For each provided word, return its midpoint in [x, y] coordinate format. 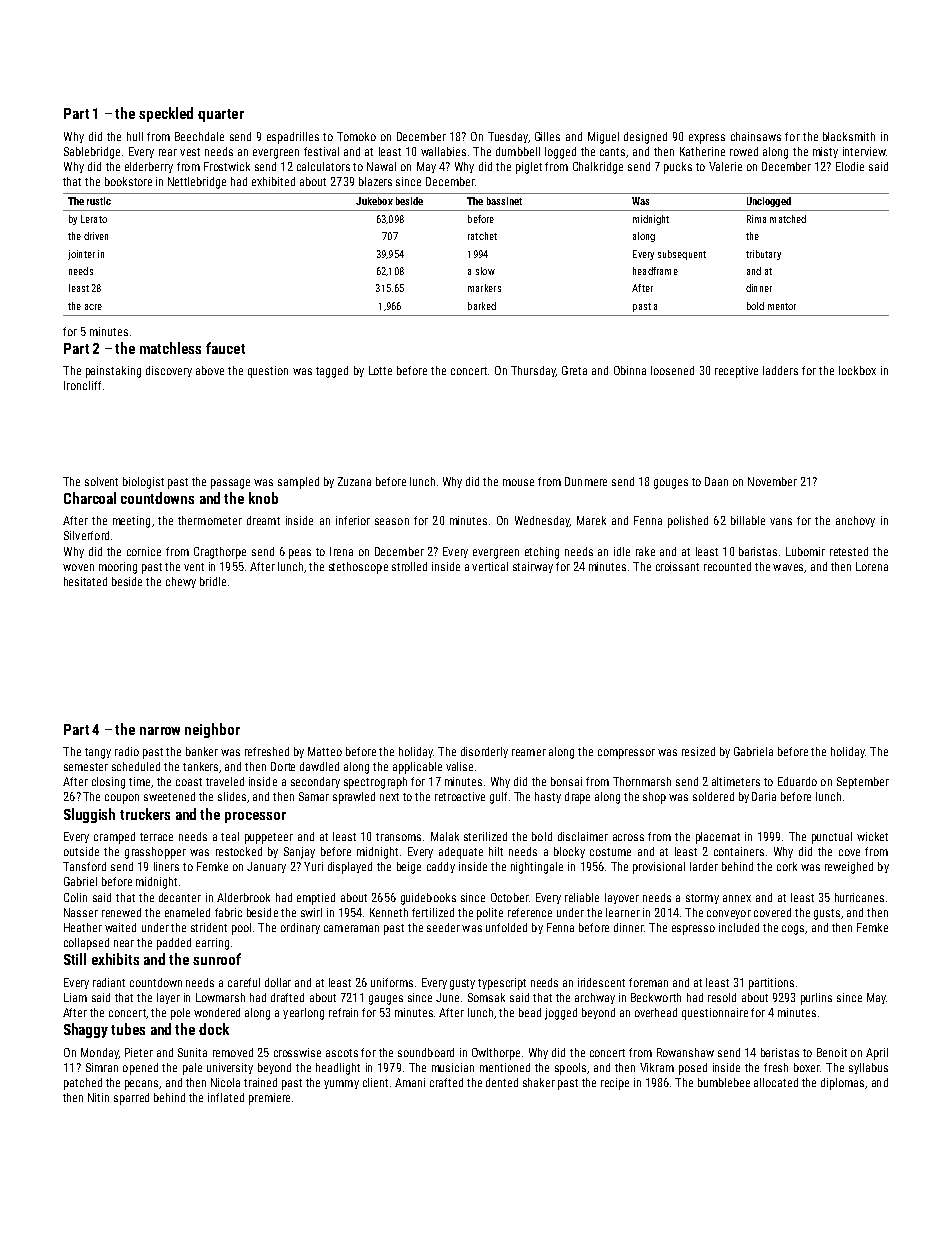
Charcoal [90, 498]
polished [688, 522]
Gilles [547, 136]
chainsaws [756, 136]
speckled [166, 114]
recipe [615, 1084]
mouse [518, 482]
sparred [131, 1099]
